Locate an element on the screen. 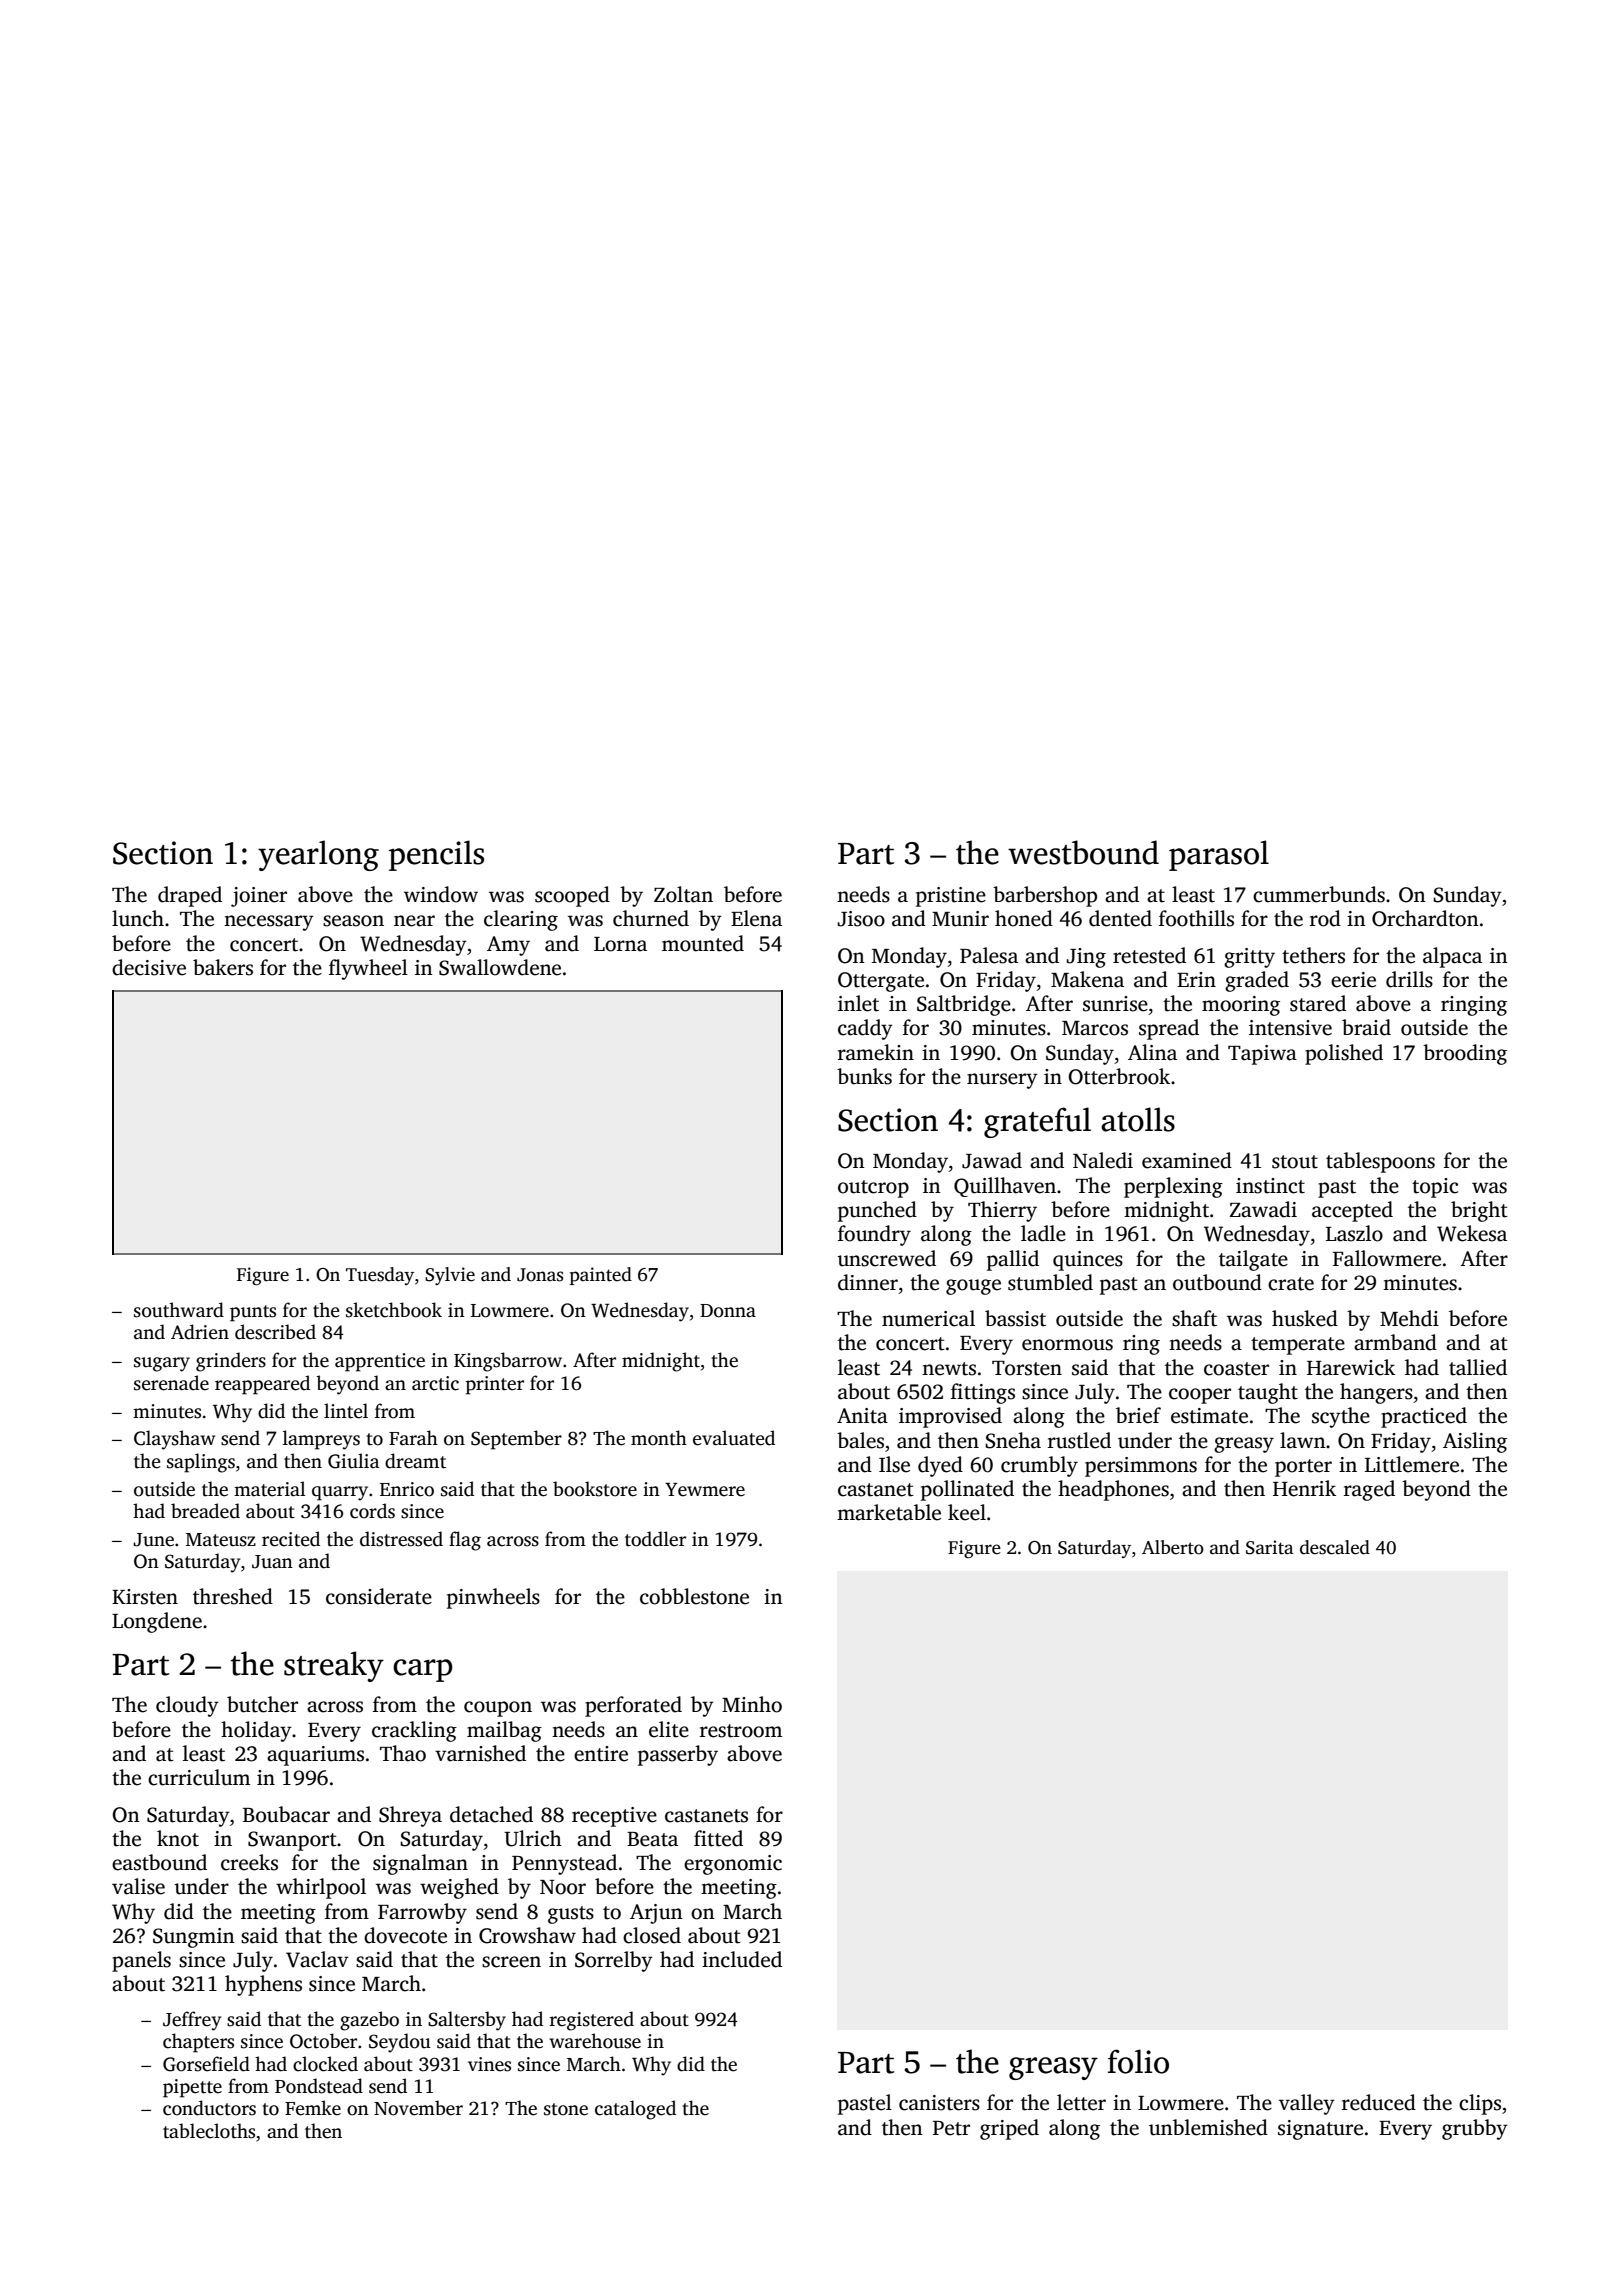  practiced is located at coordinates (1424, 1417).
